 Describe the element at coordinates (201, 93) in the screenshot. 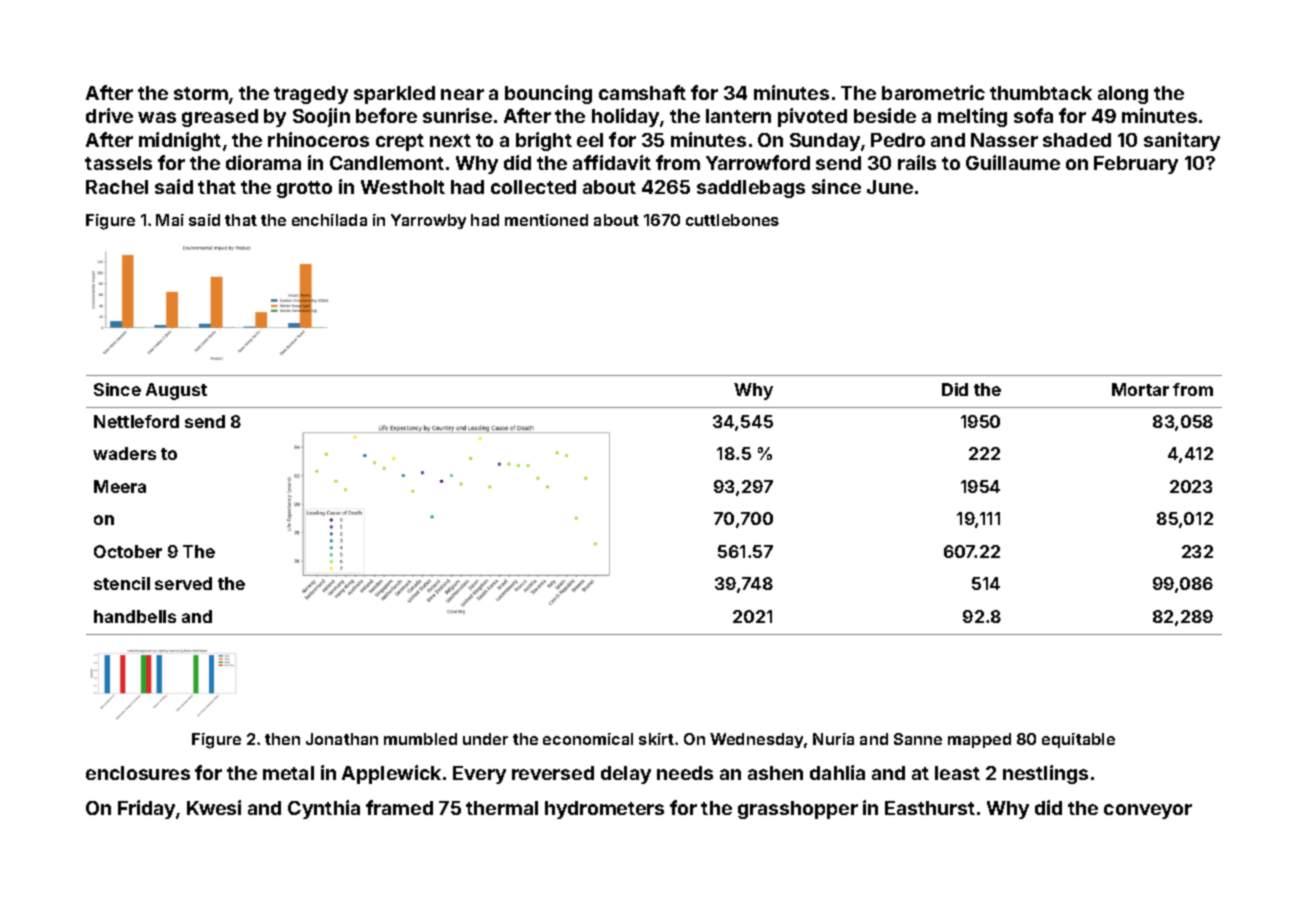

I see `storm` at that location.
